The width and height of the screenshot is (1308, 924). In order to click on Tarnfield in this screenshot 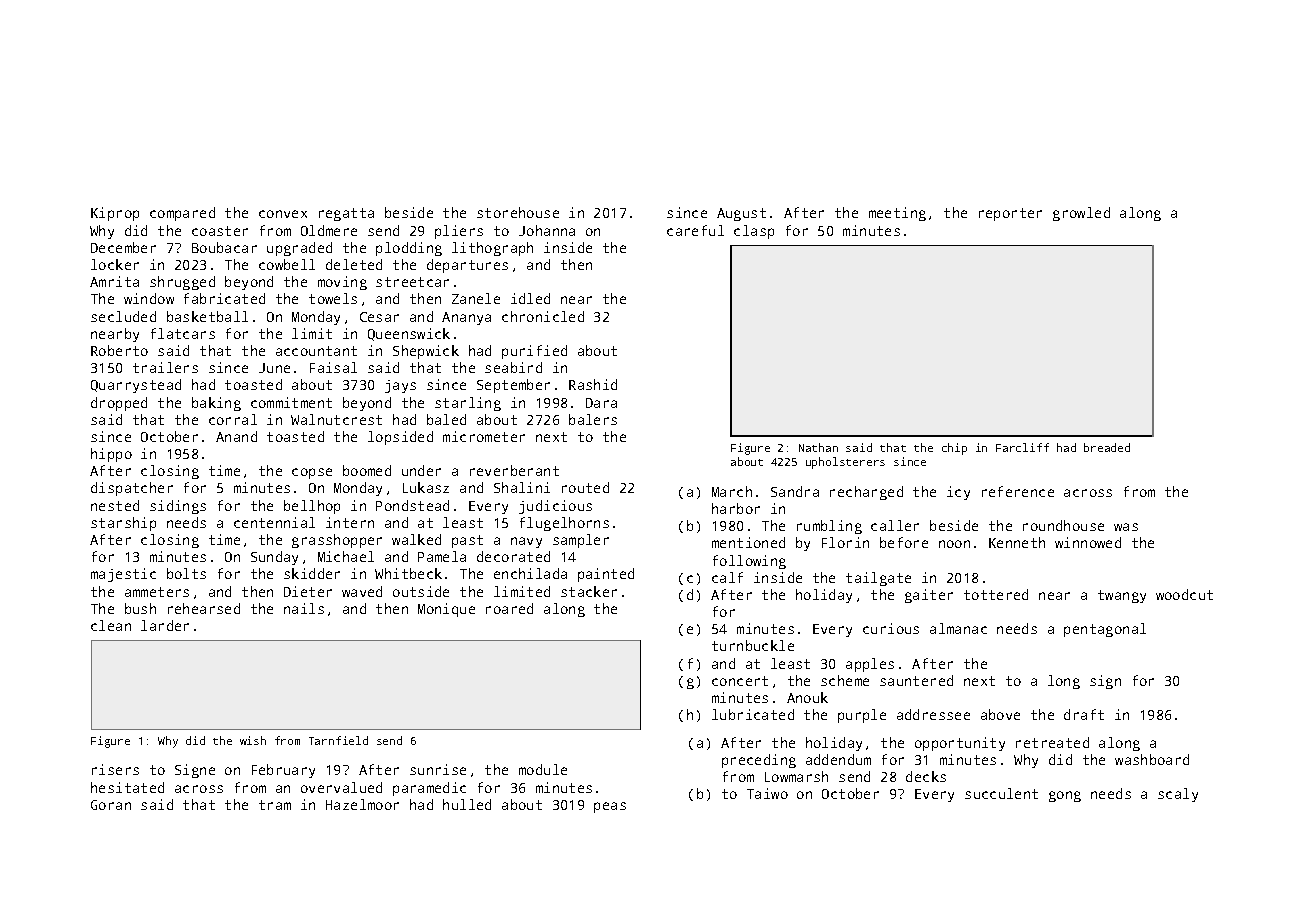, I will do `click(338, 740)`.
